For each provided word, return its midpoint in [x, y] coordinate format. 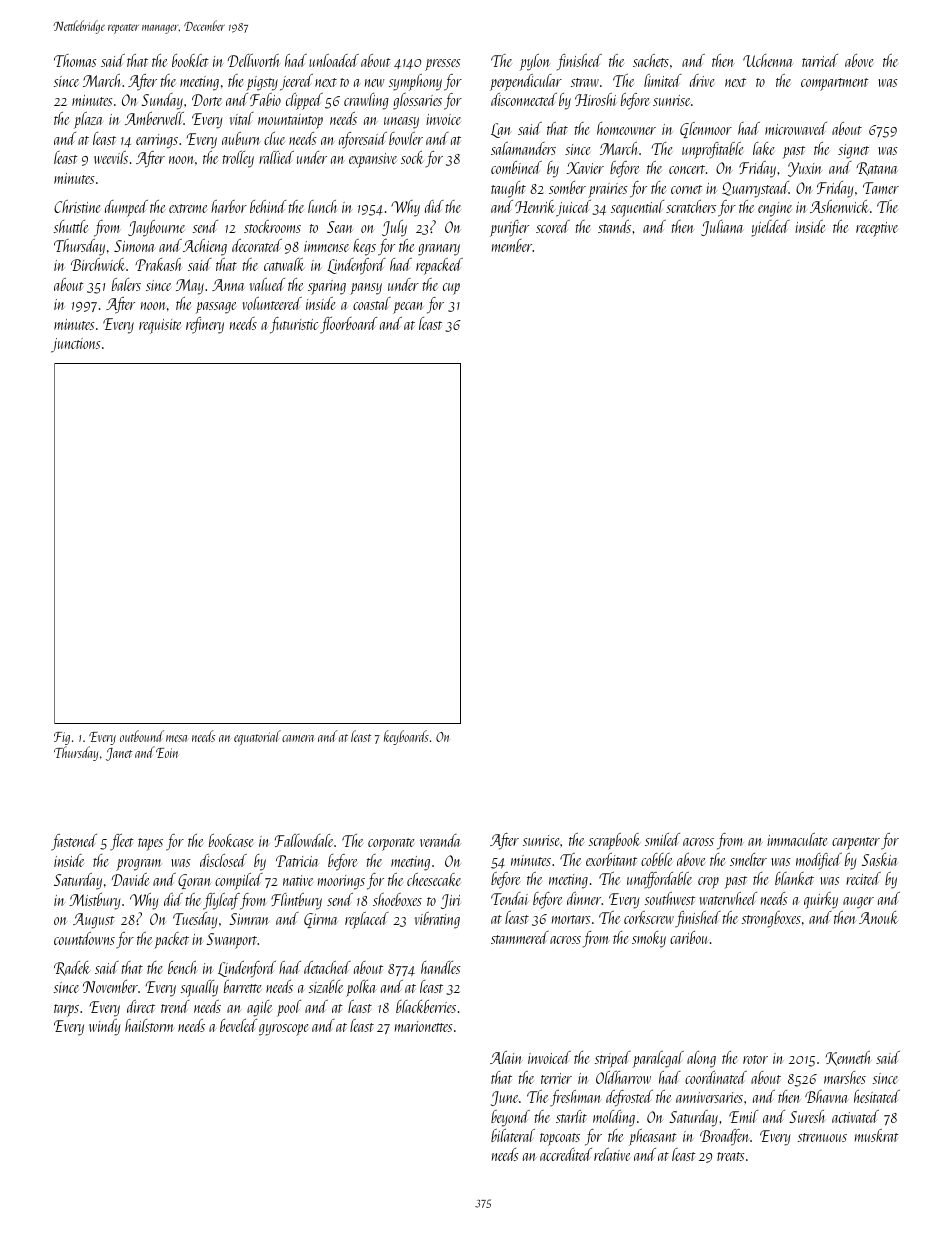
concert [687, 169]
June [504, 1098]
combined [516, 167]
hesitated [877, 1096]
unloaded [334, 60]
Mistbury [95, 901]
